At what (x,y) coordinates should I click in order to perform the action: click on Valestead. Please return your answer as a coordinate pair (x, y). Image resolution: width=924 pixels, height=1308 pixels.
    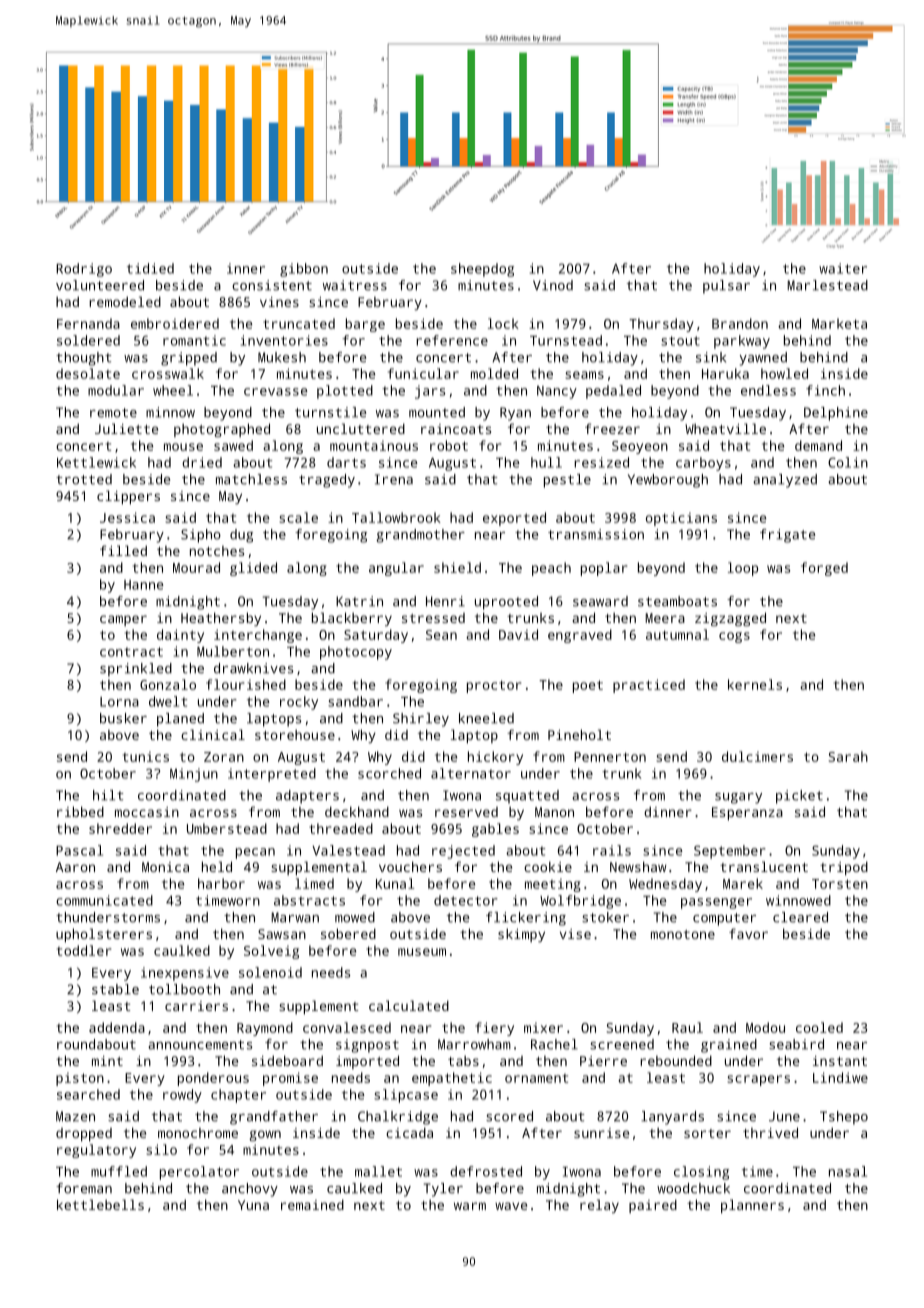
    Looking at the image, I should click on (348, 850).
